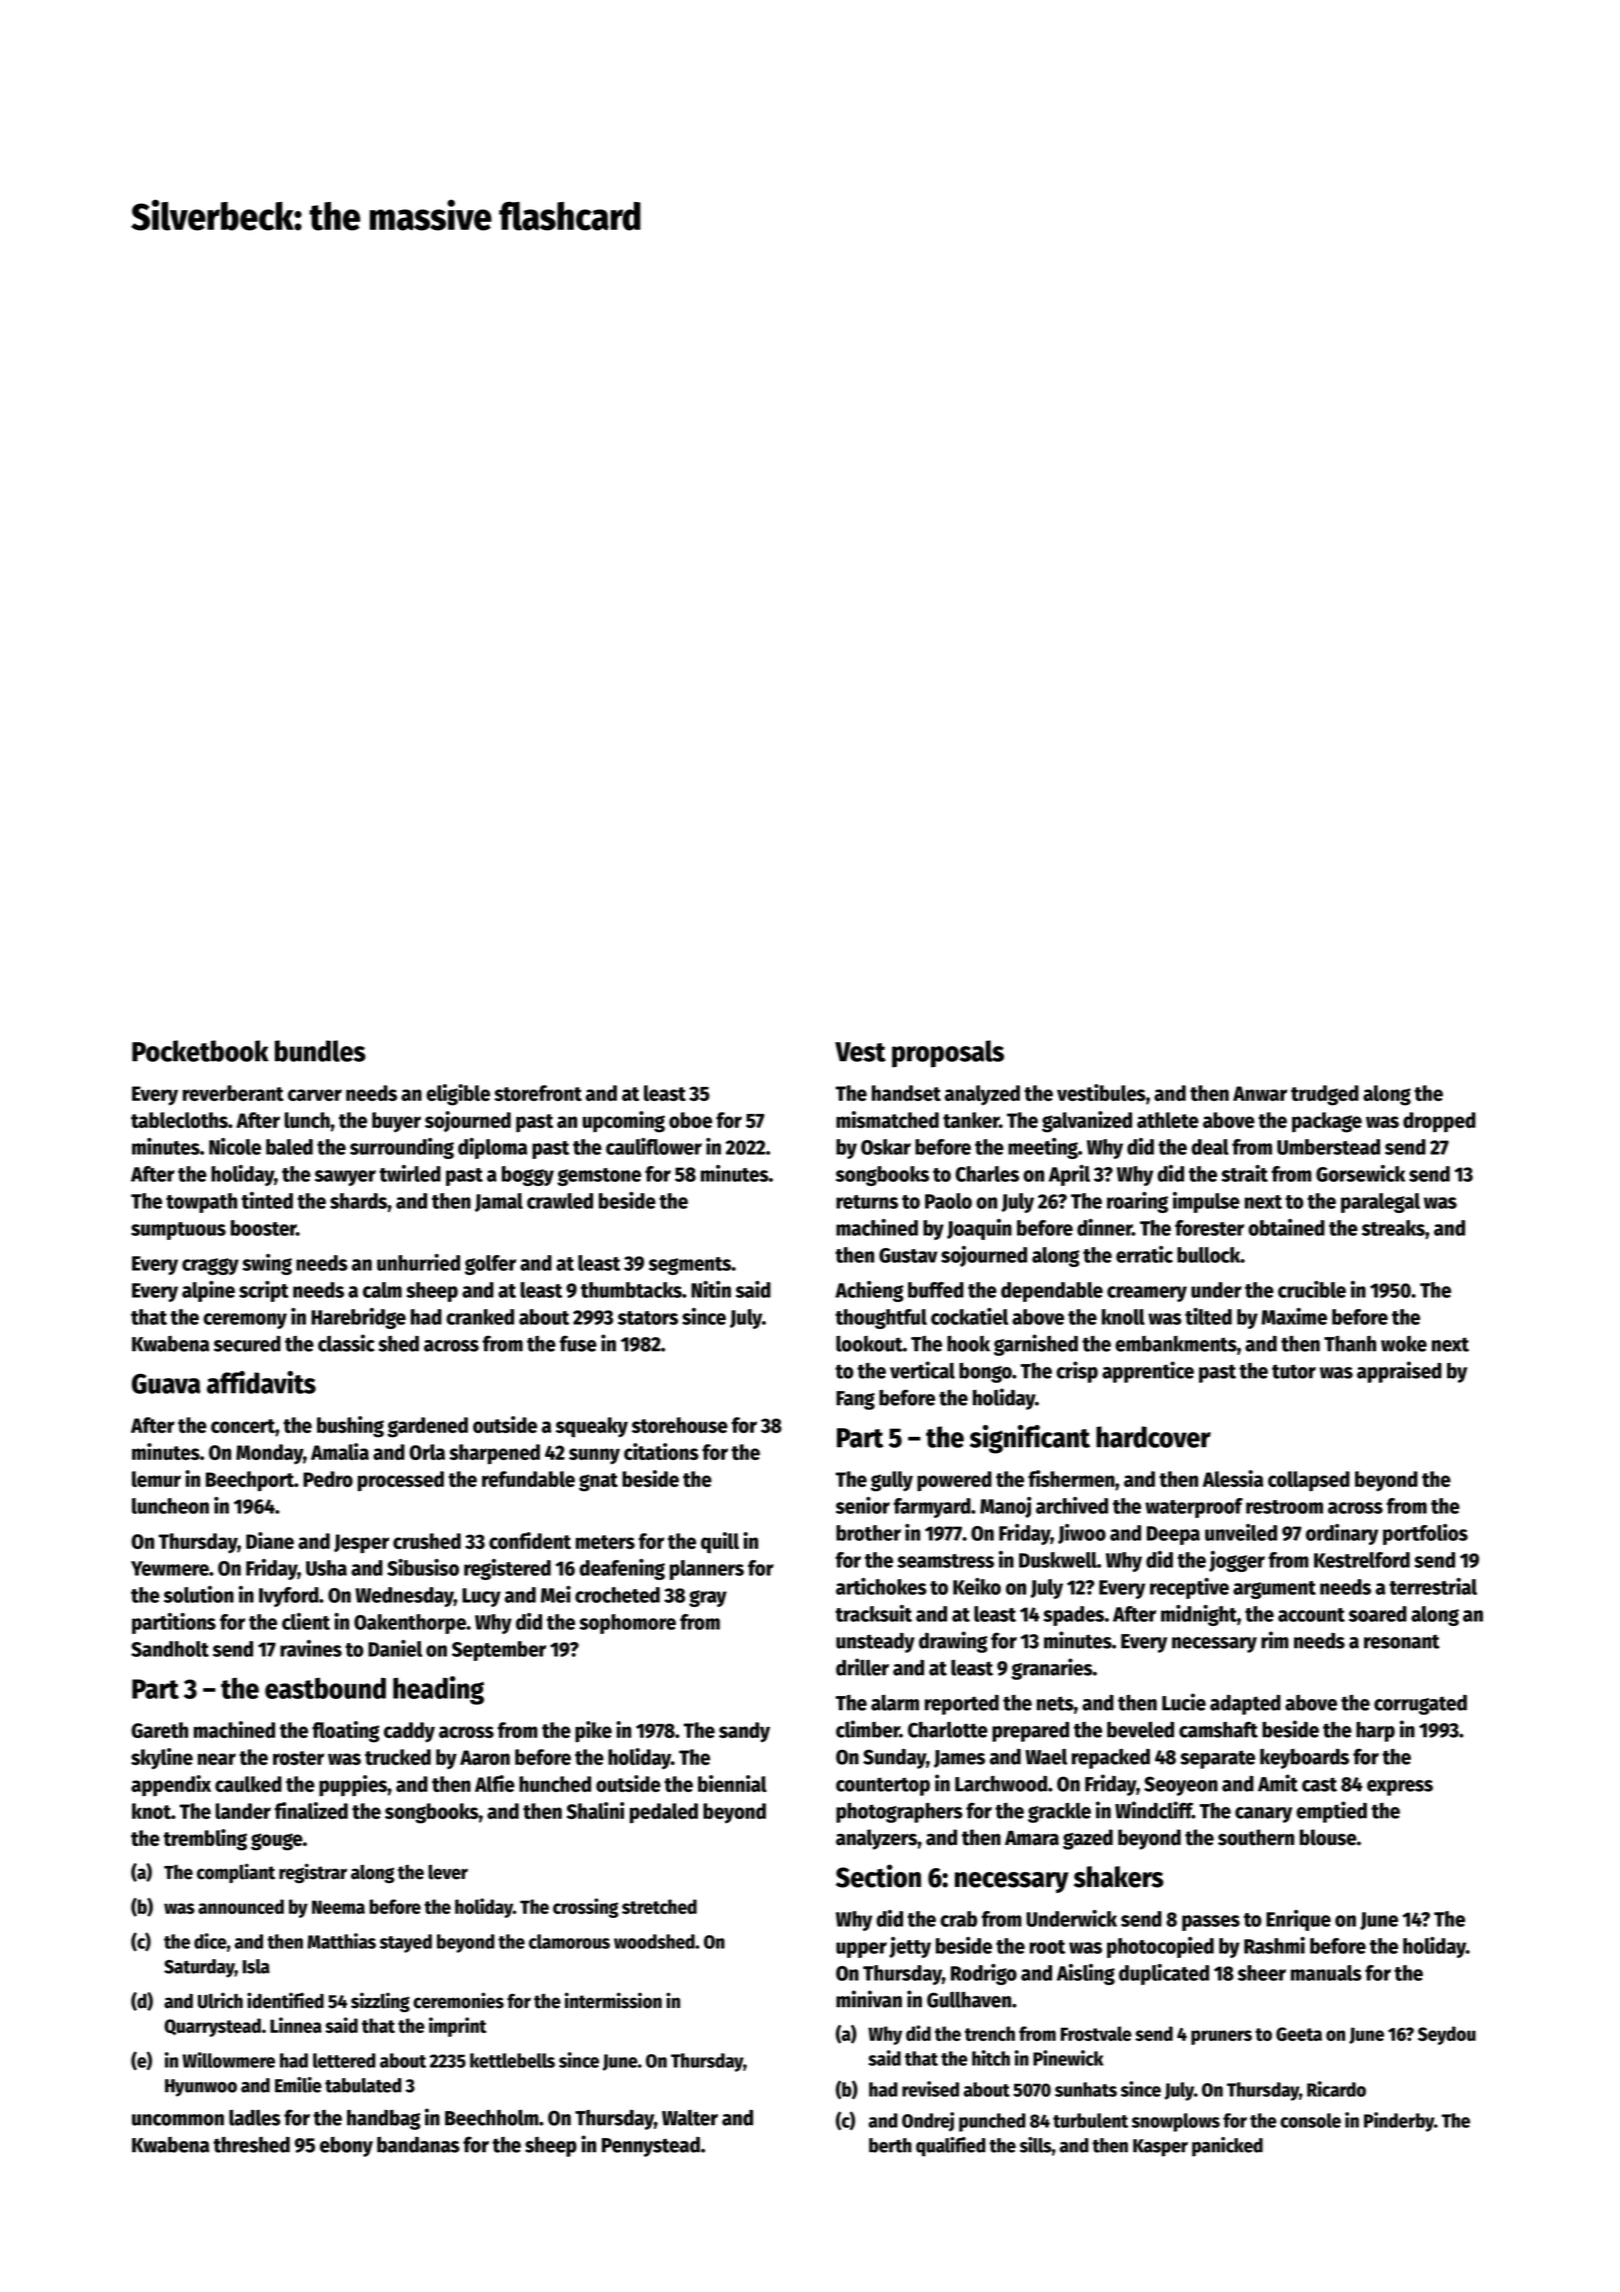 The width and height of the screenshot is (1620, 2292). What do you see at coordinates (346, 2147) in the screenshot?
I see `ebony` at bounding box center [346, 2147].
